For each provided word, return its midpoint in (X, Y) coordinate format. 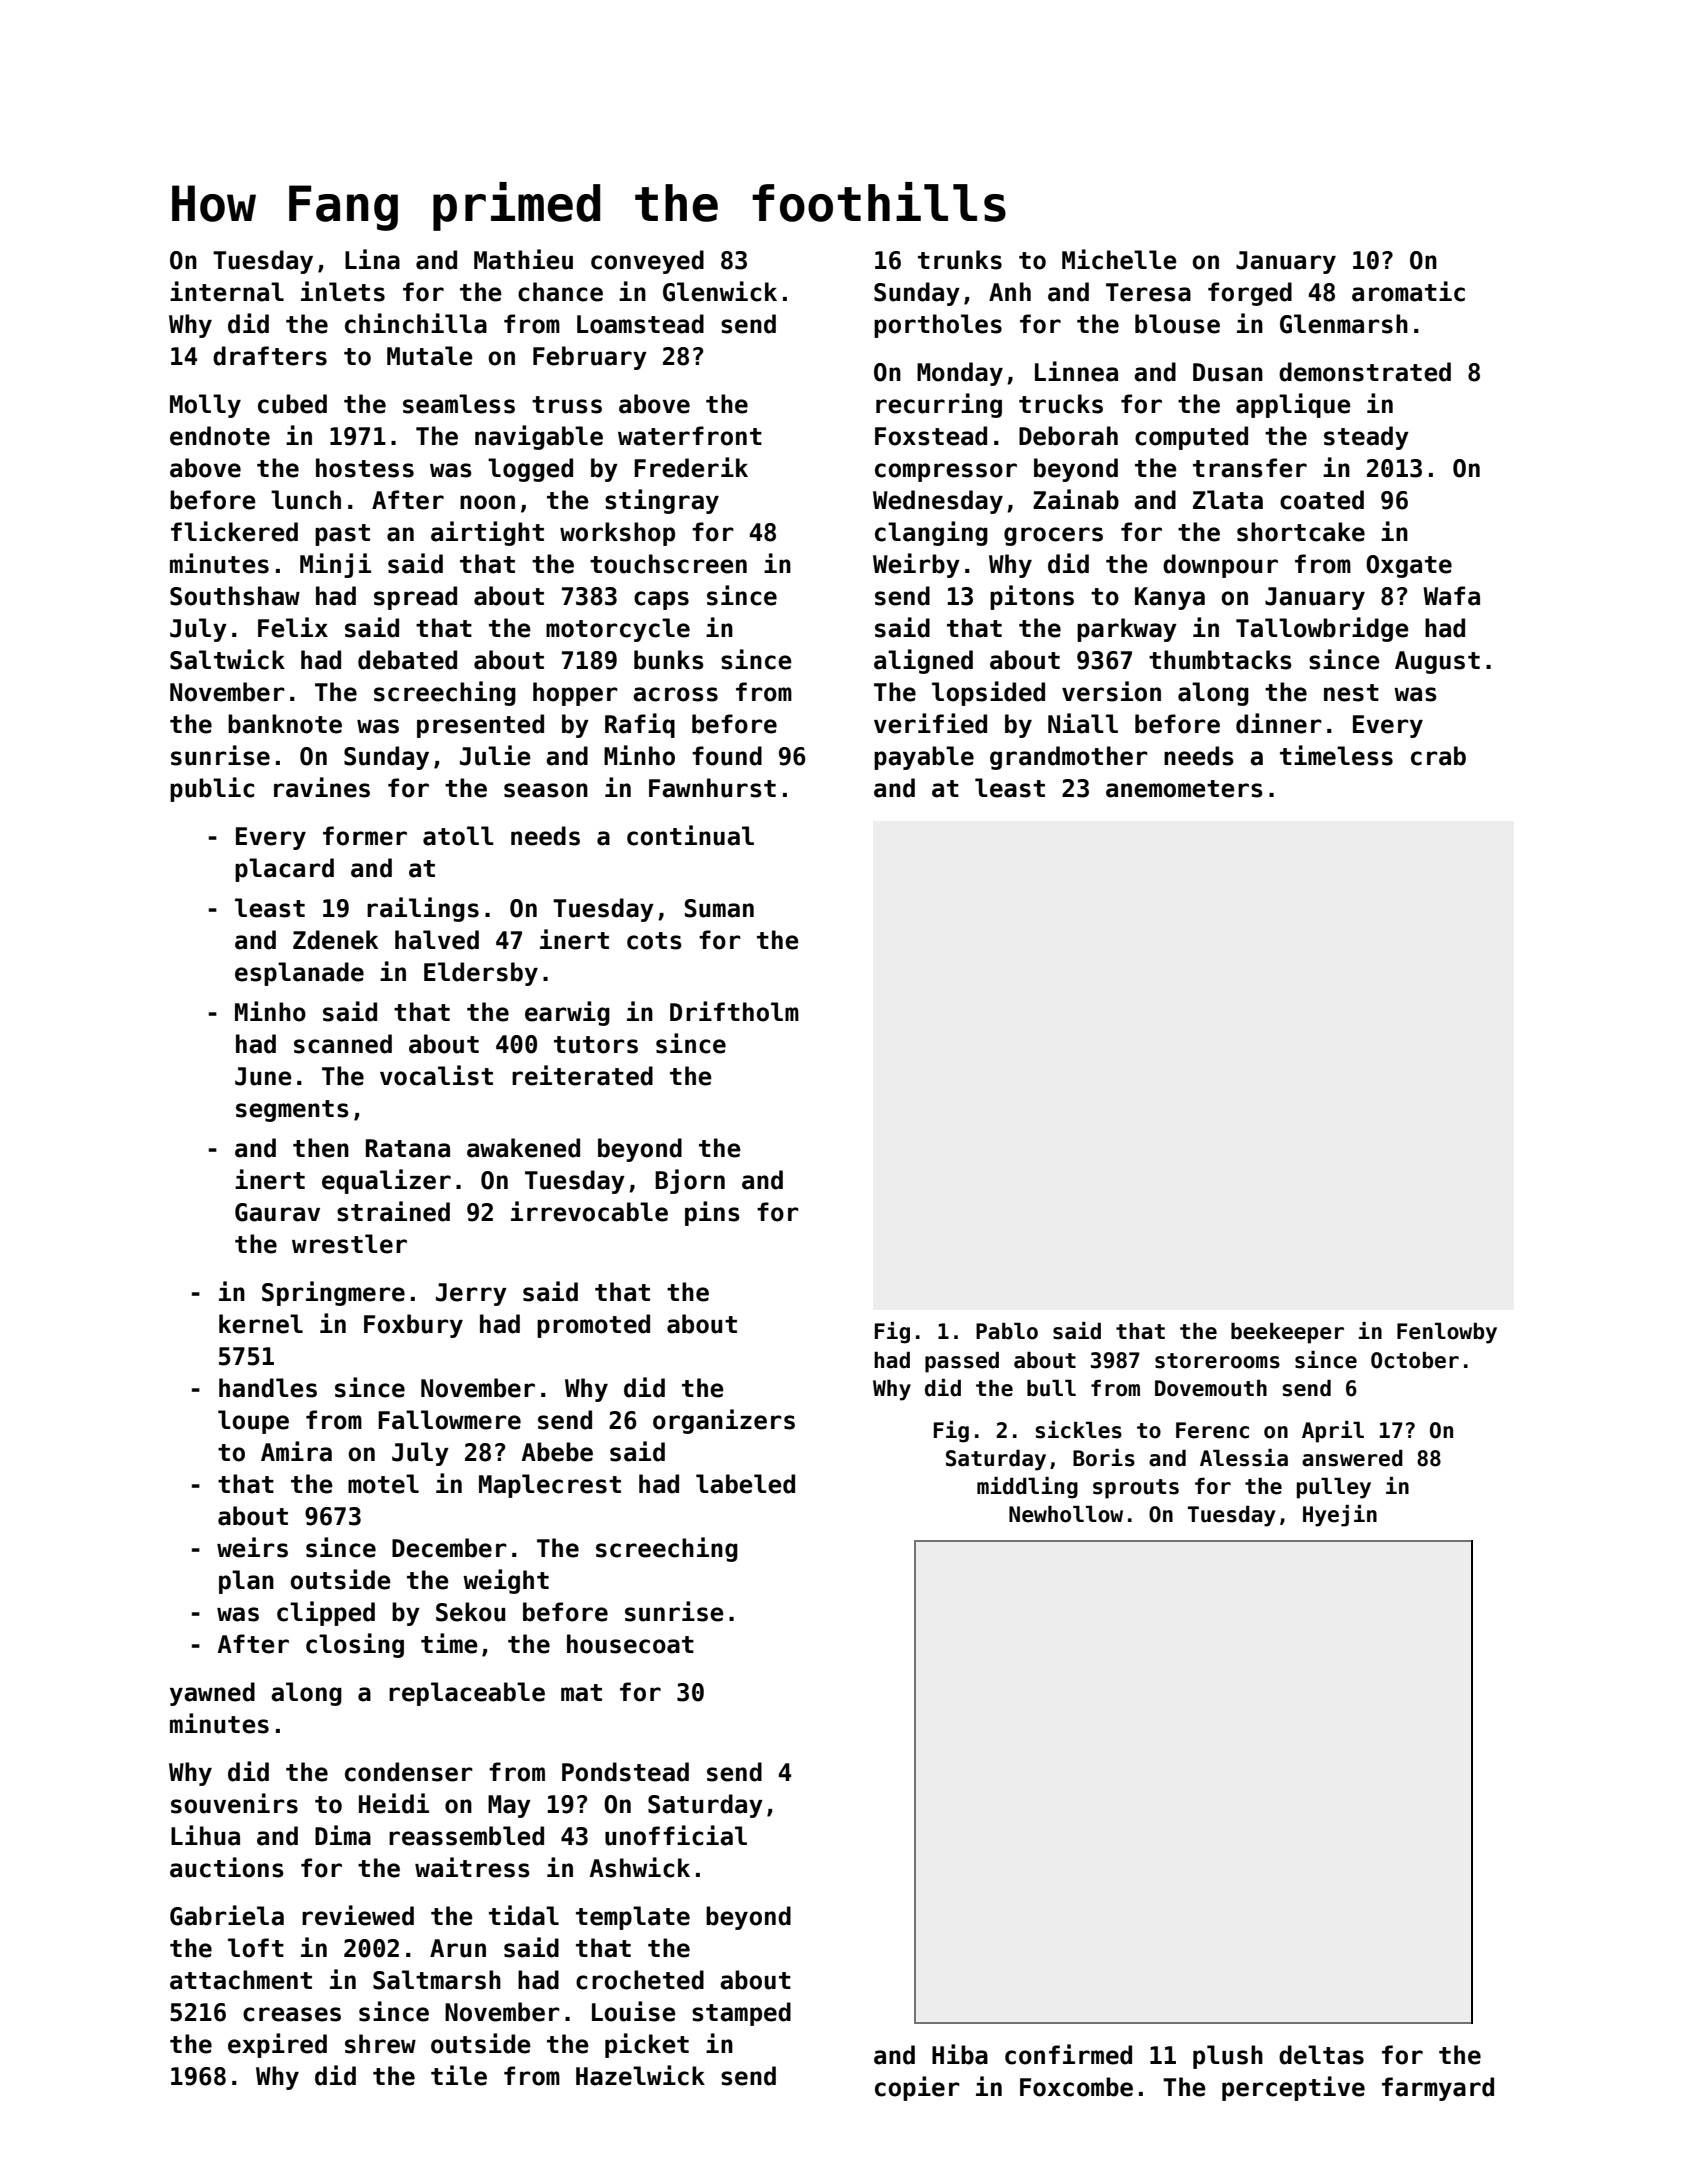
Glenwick (720, 291)
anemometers (1184, 789)
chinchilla (416, 323)
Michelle (1119, 259)
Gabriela (227, 1915)
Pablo (1007, 1331)
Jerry (471, 1294)
